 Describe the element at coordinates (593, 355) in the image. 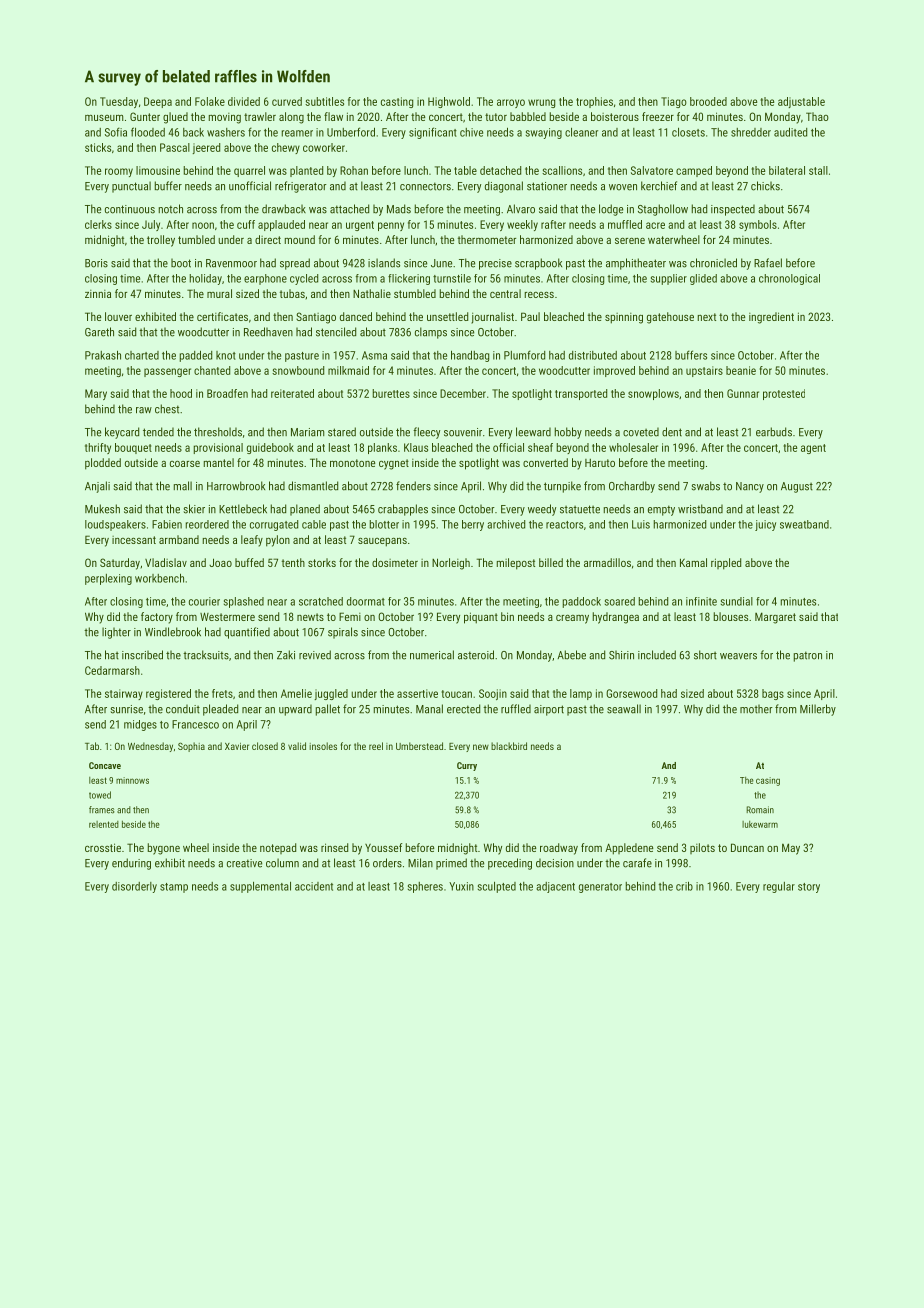

I see `distributed` at that location.
